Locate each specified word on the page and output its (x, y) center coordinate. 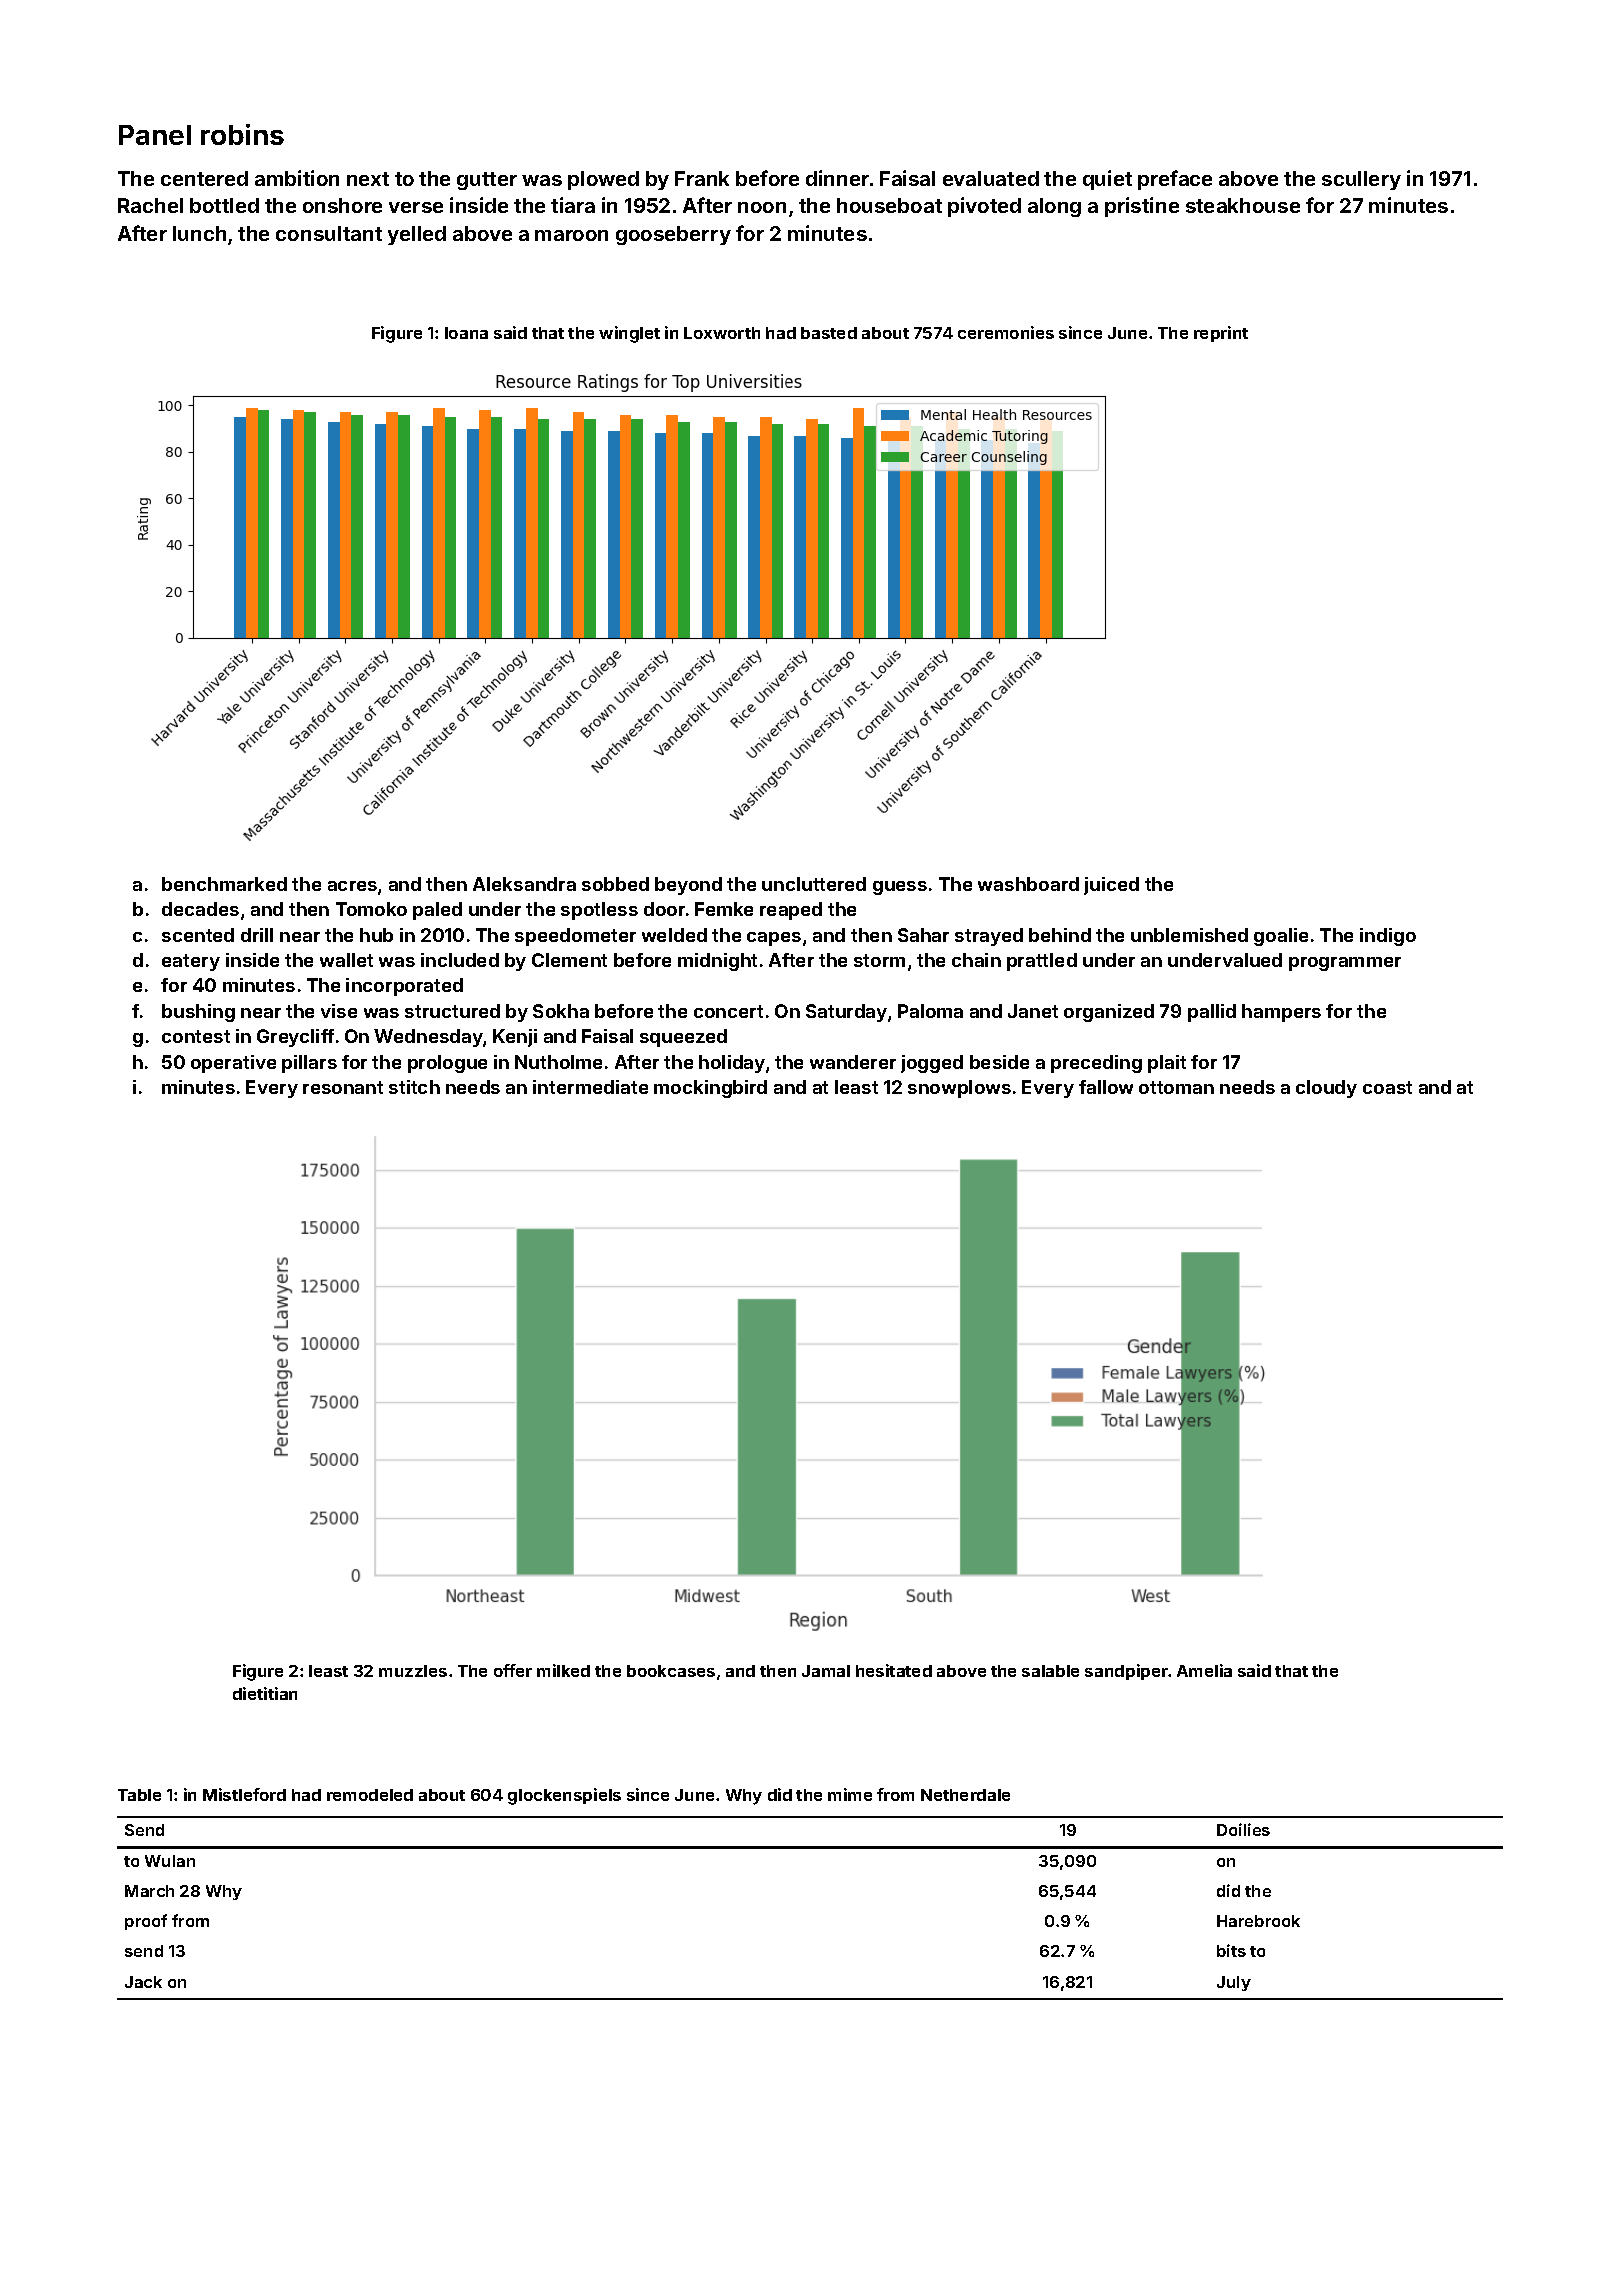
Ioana (466, 333)
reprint (1221, 334)
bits (1231, 1950)
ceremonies (1006, 332)
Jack (143, 1982)
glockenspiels (564, 1796)
